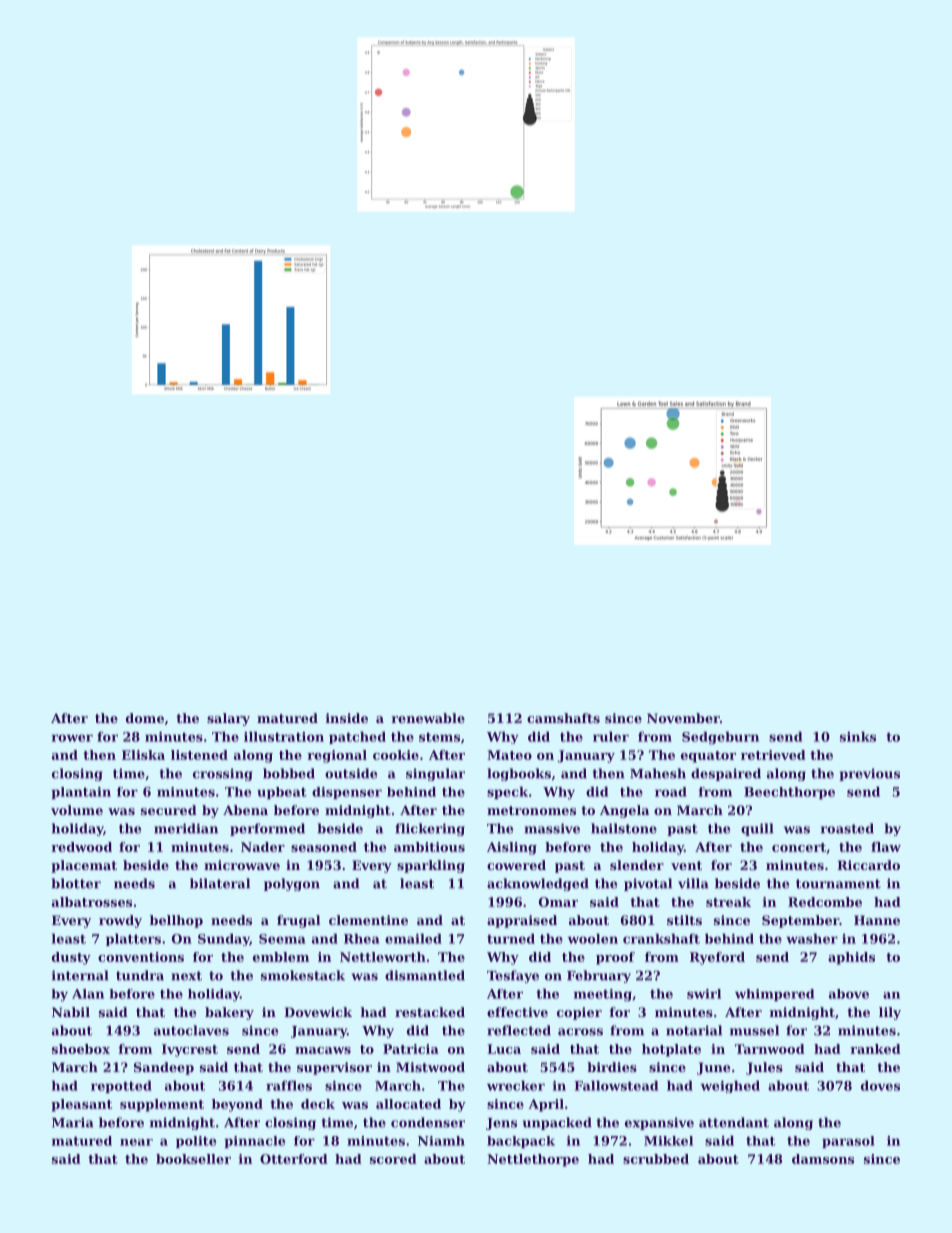  I want to click on sinks, so click(858, 736).
